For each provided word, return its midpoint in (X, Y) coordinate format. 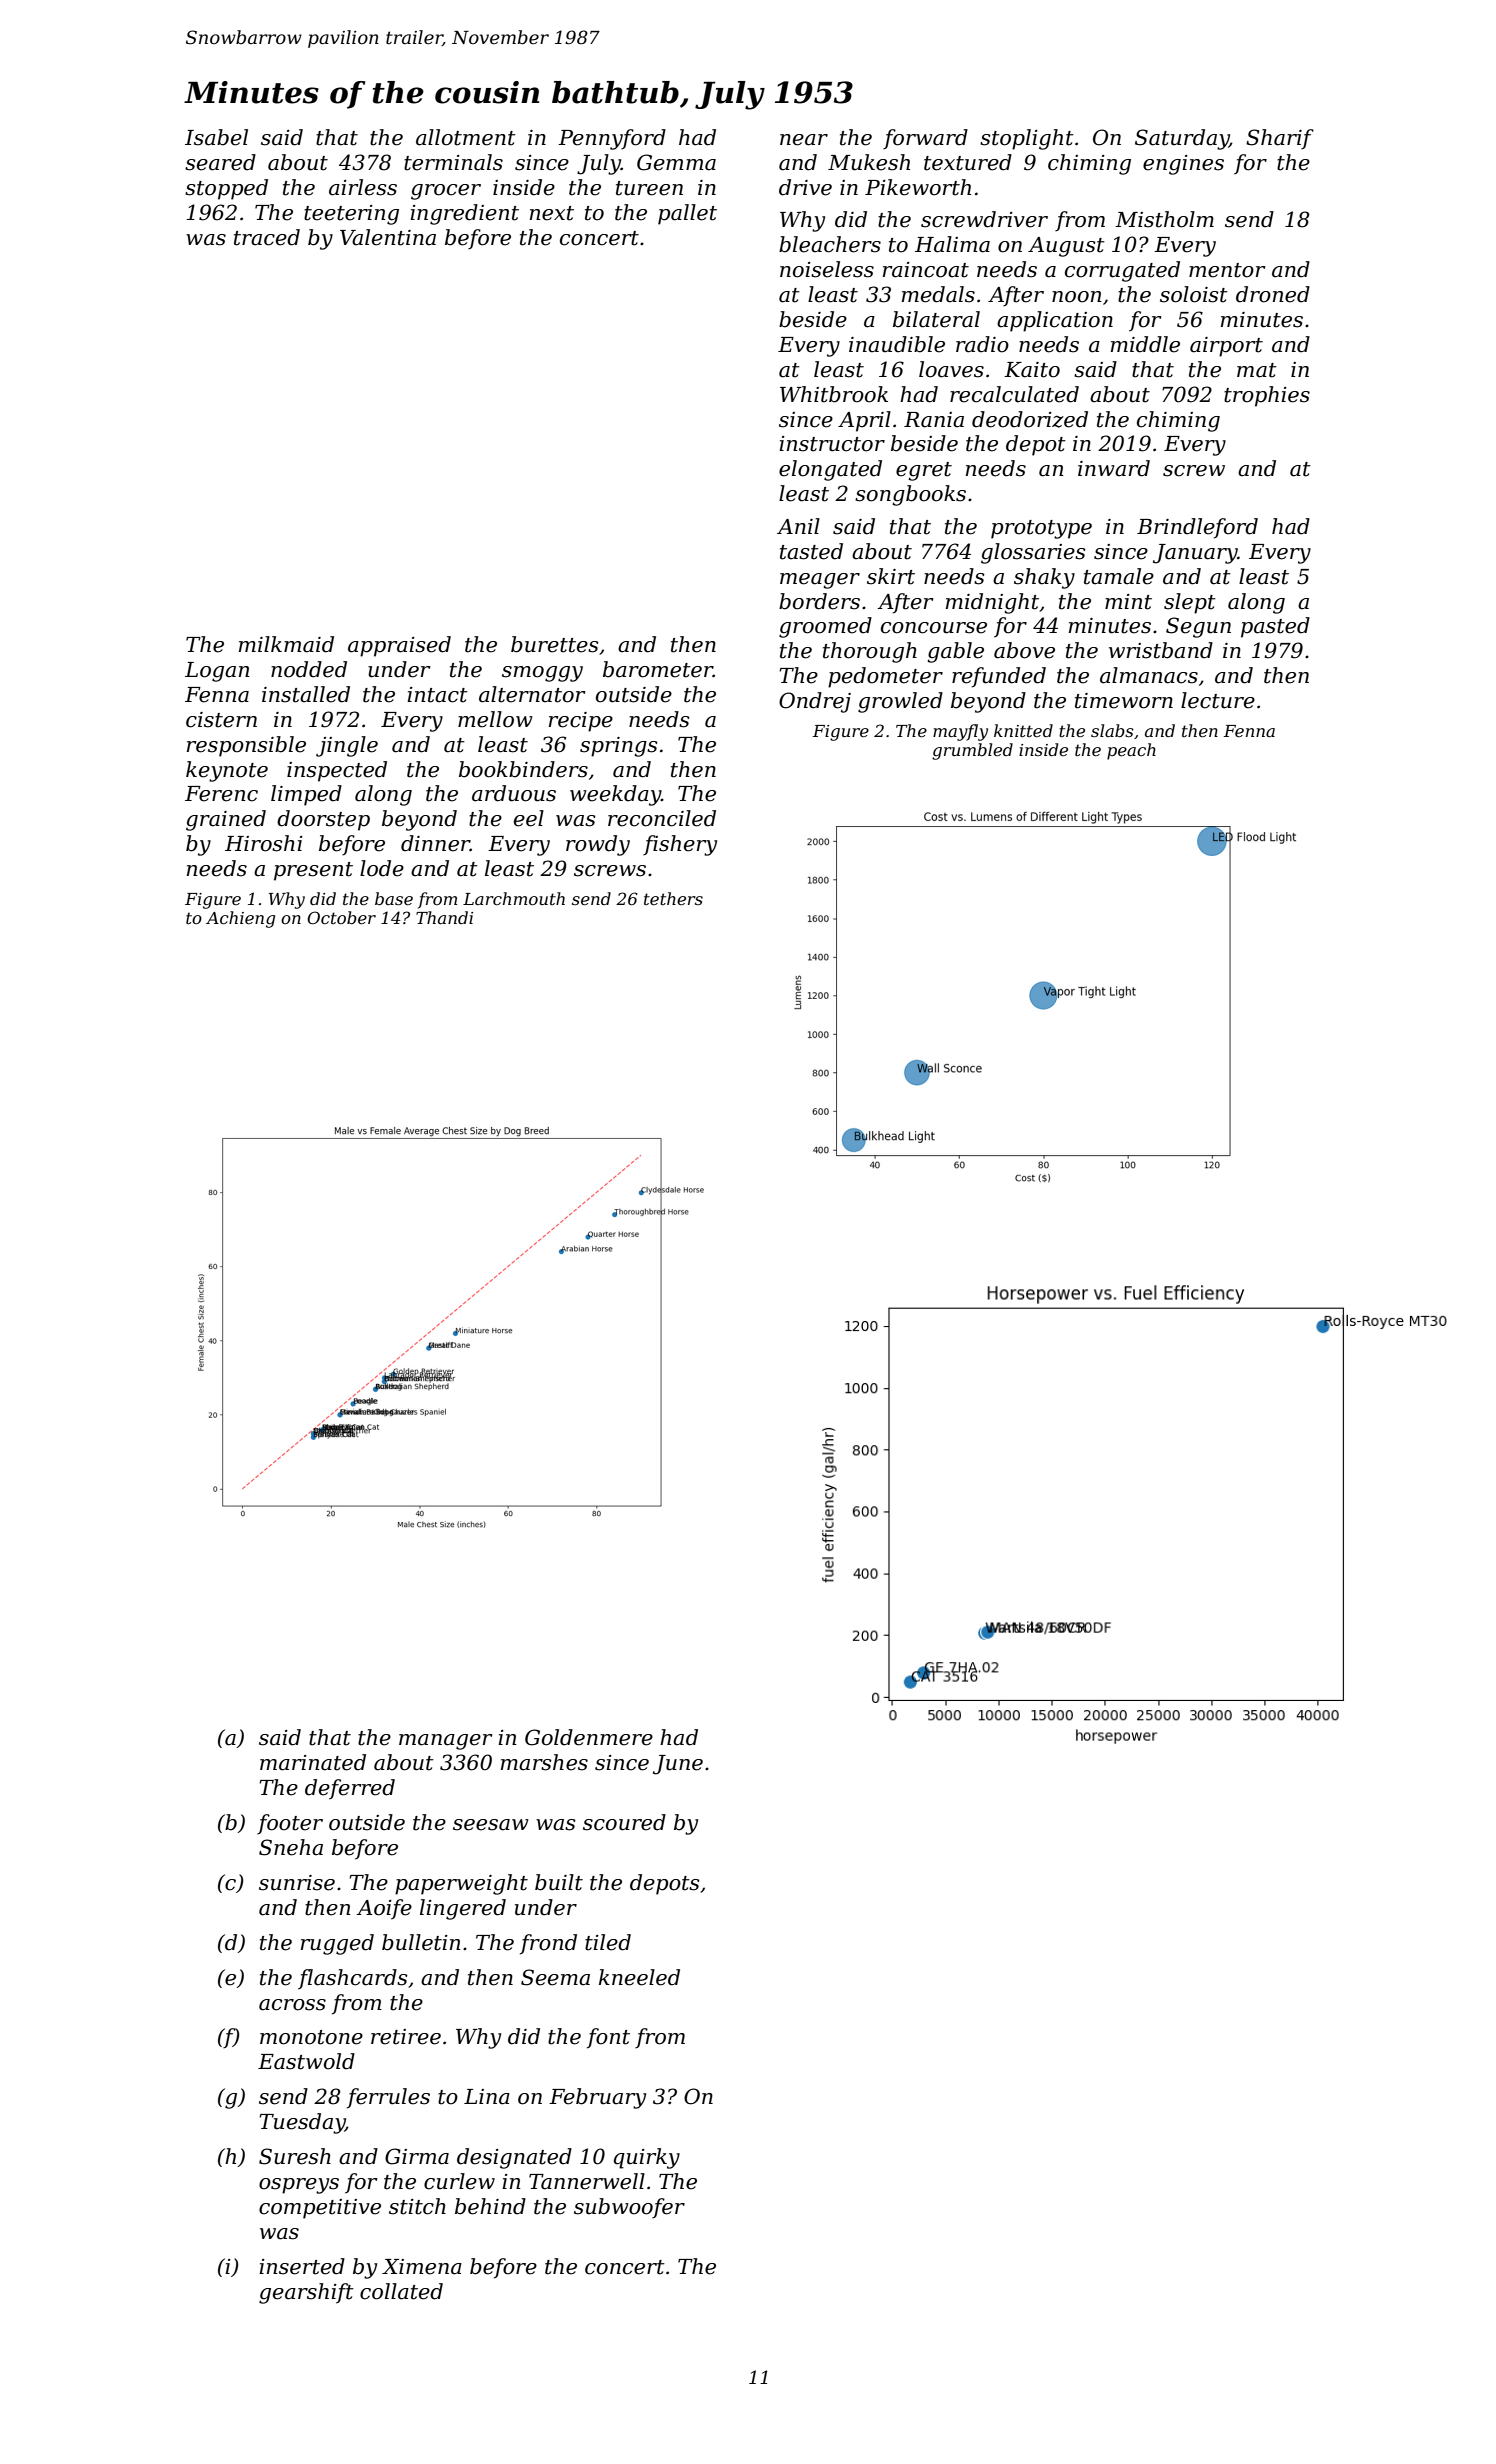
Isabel (216, 137)
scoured (624, 1822)
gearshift (306, 2293)
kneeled (639, 1977)
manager (446, 1742)
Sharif (1280, 139)
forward (925, 139)
